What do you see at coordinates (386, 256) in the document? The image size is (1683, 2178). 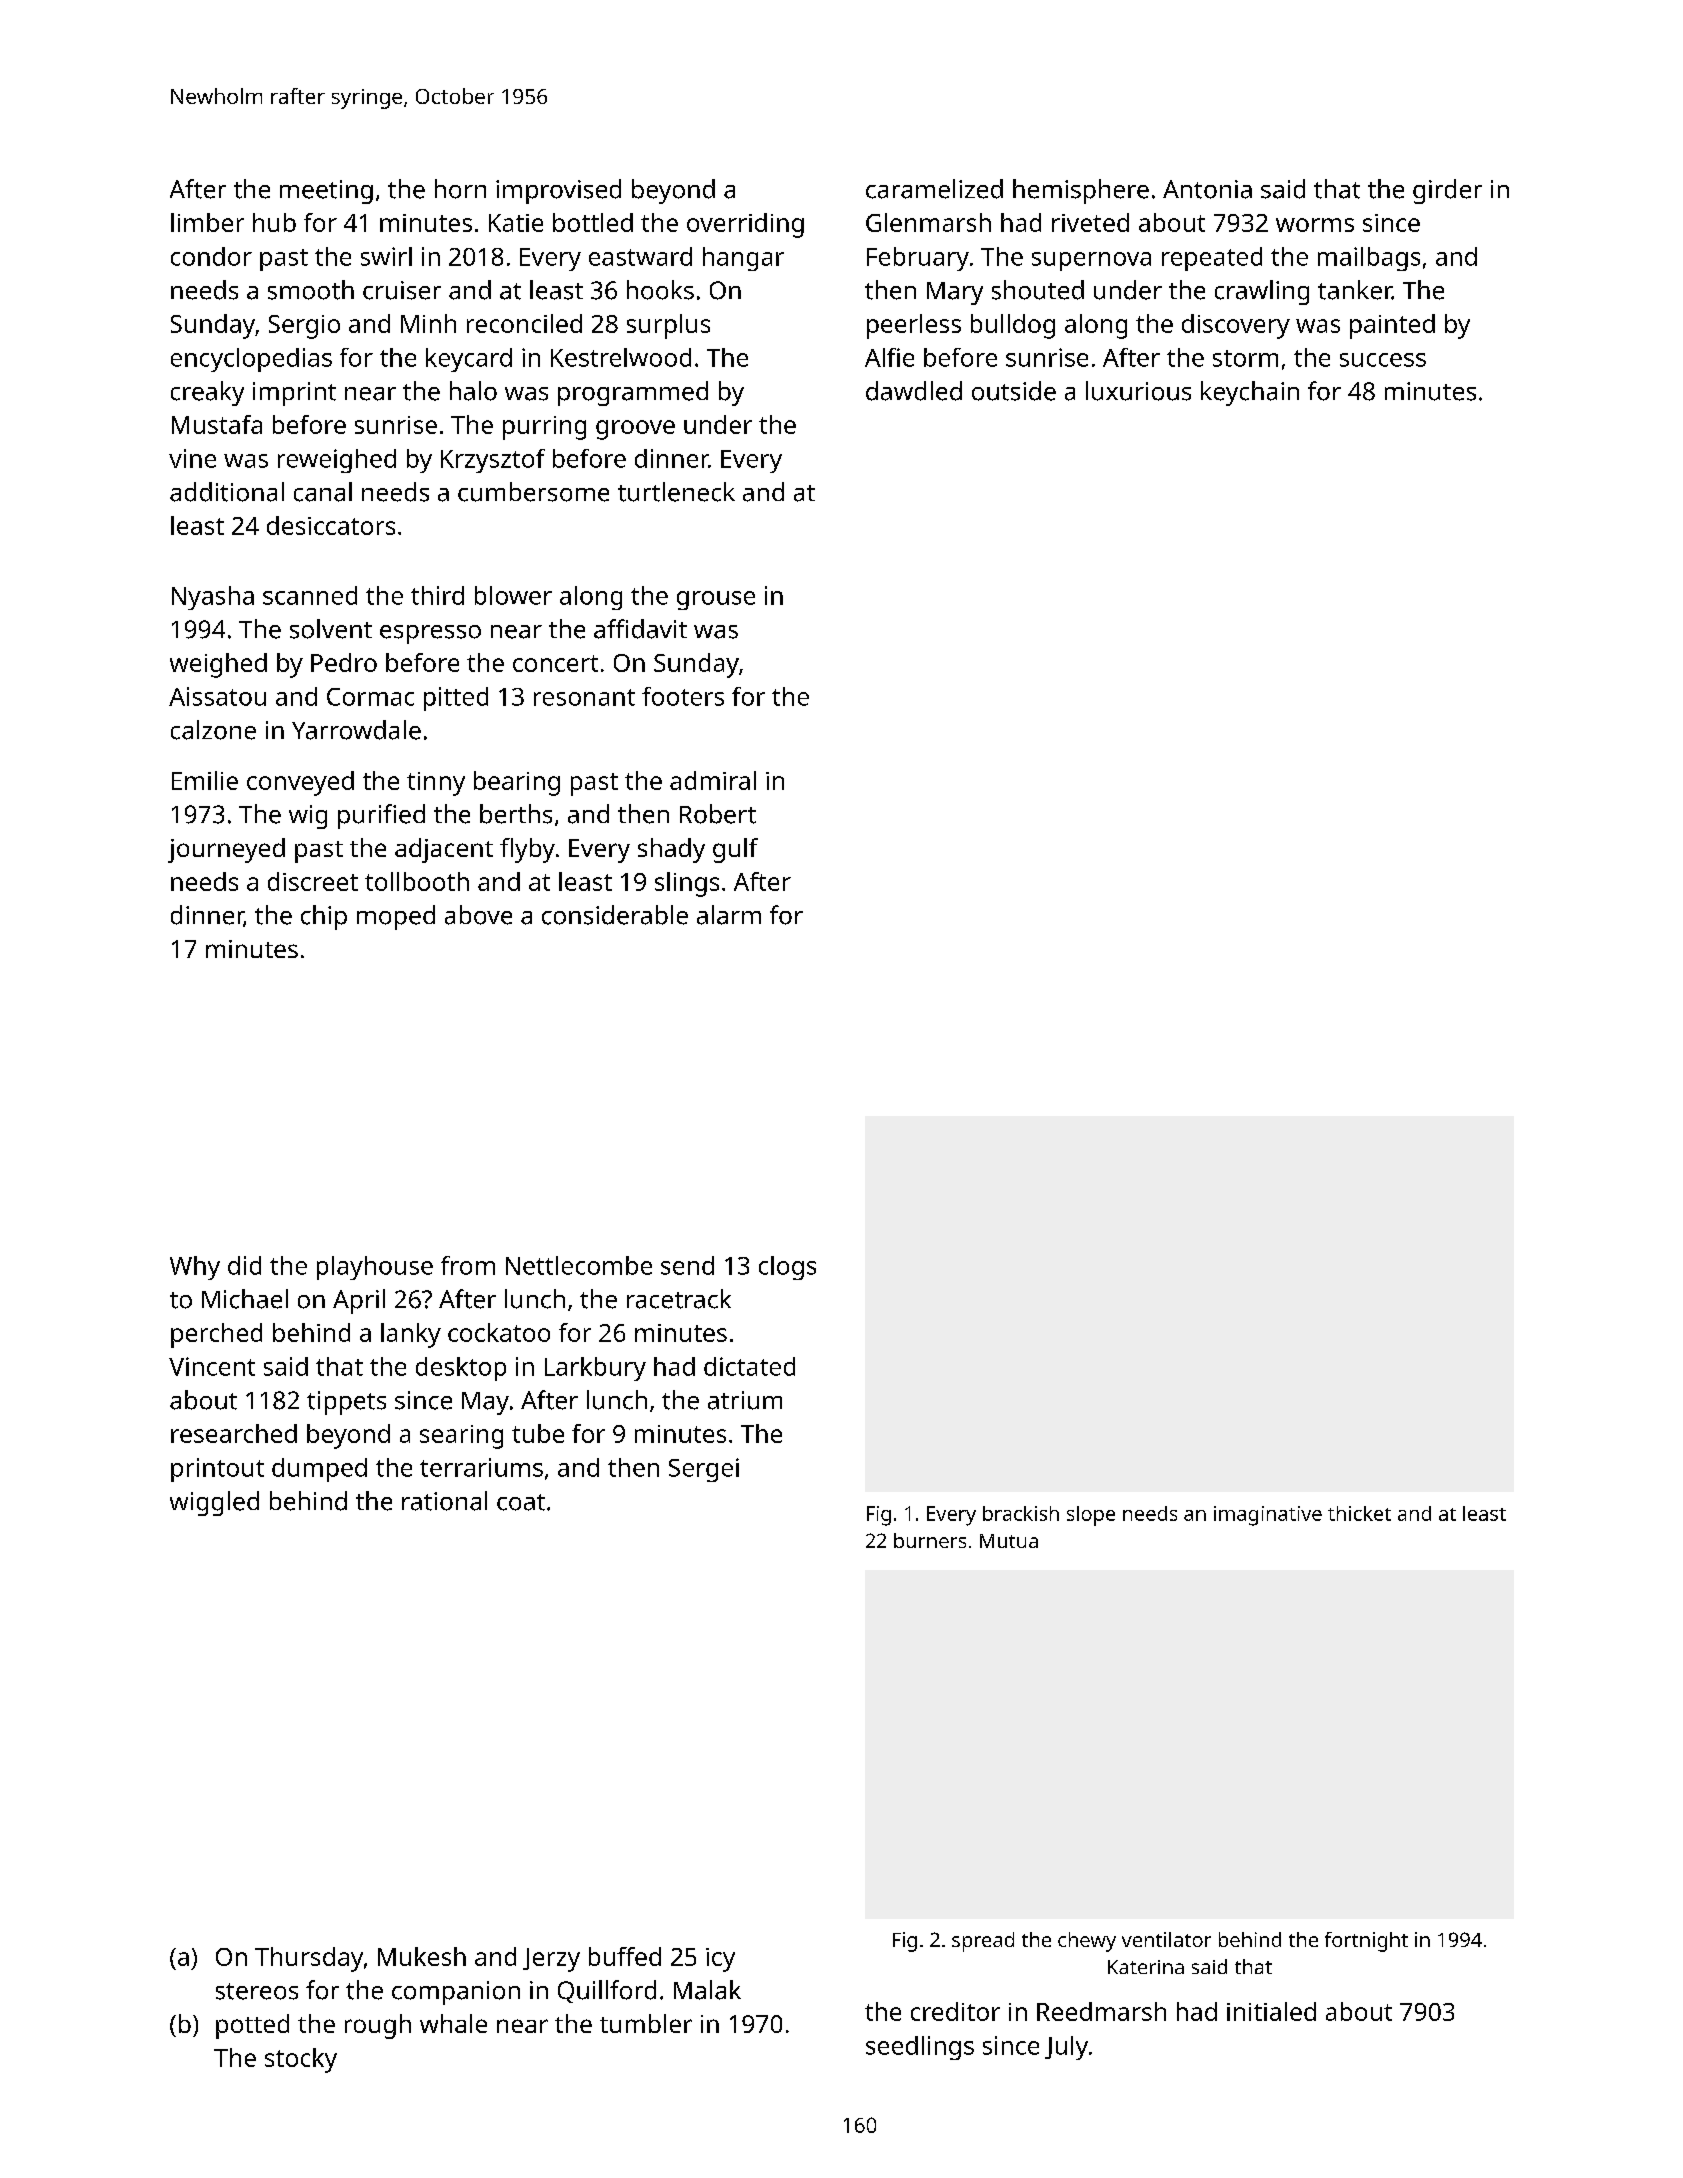 I see `swirl` at bounding box center [386, 256].
